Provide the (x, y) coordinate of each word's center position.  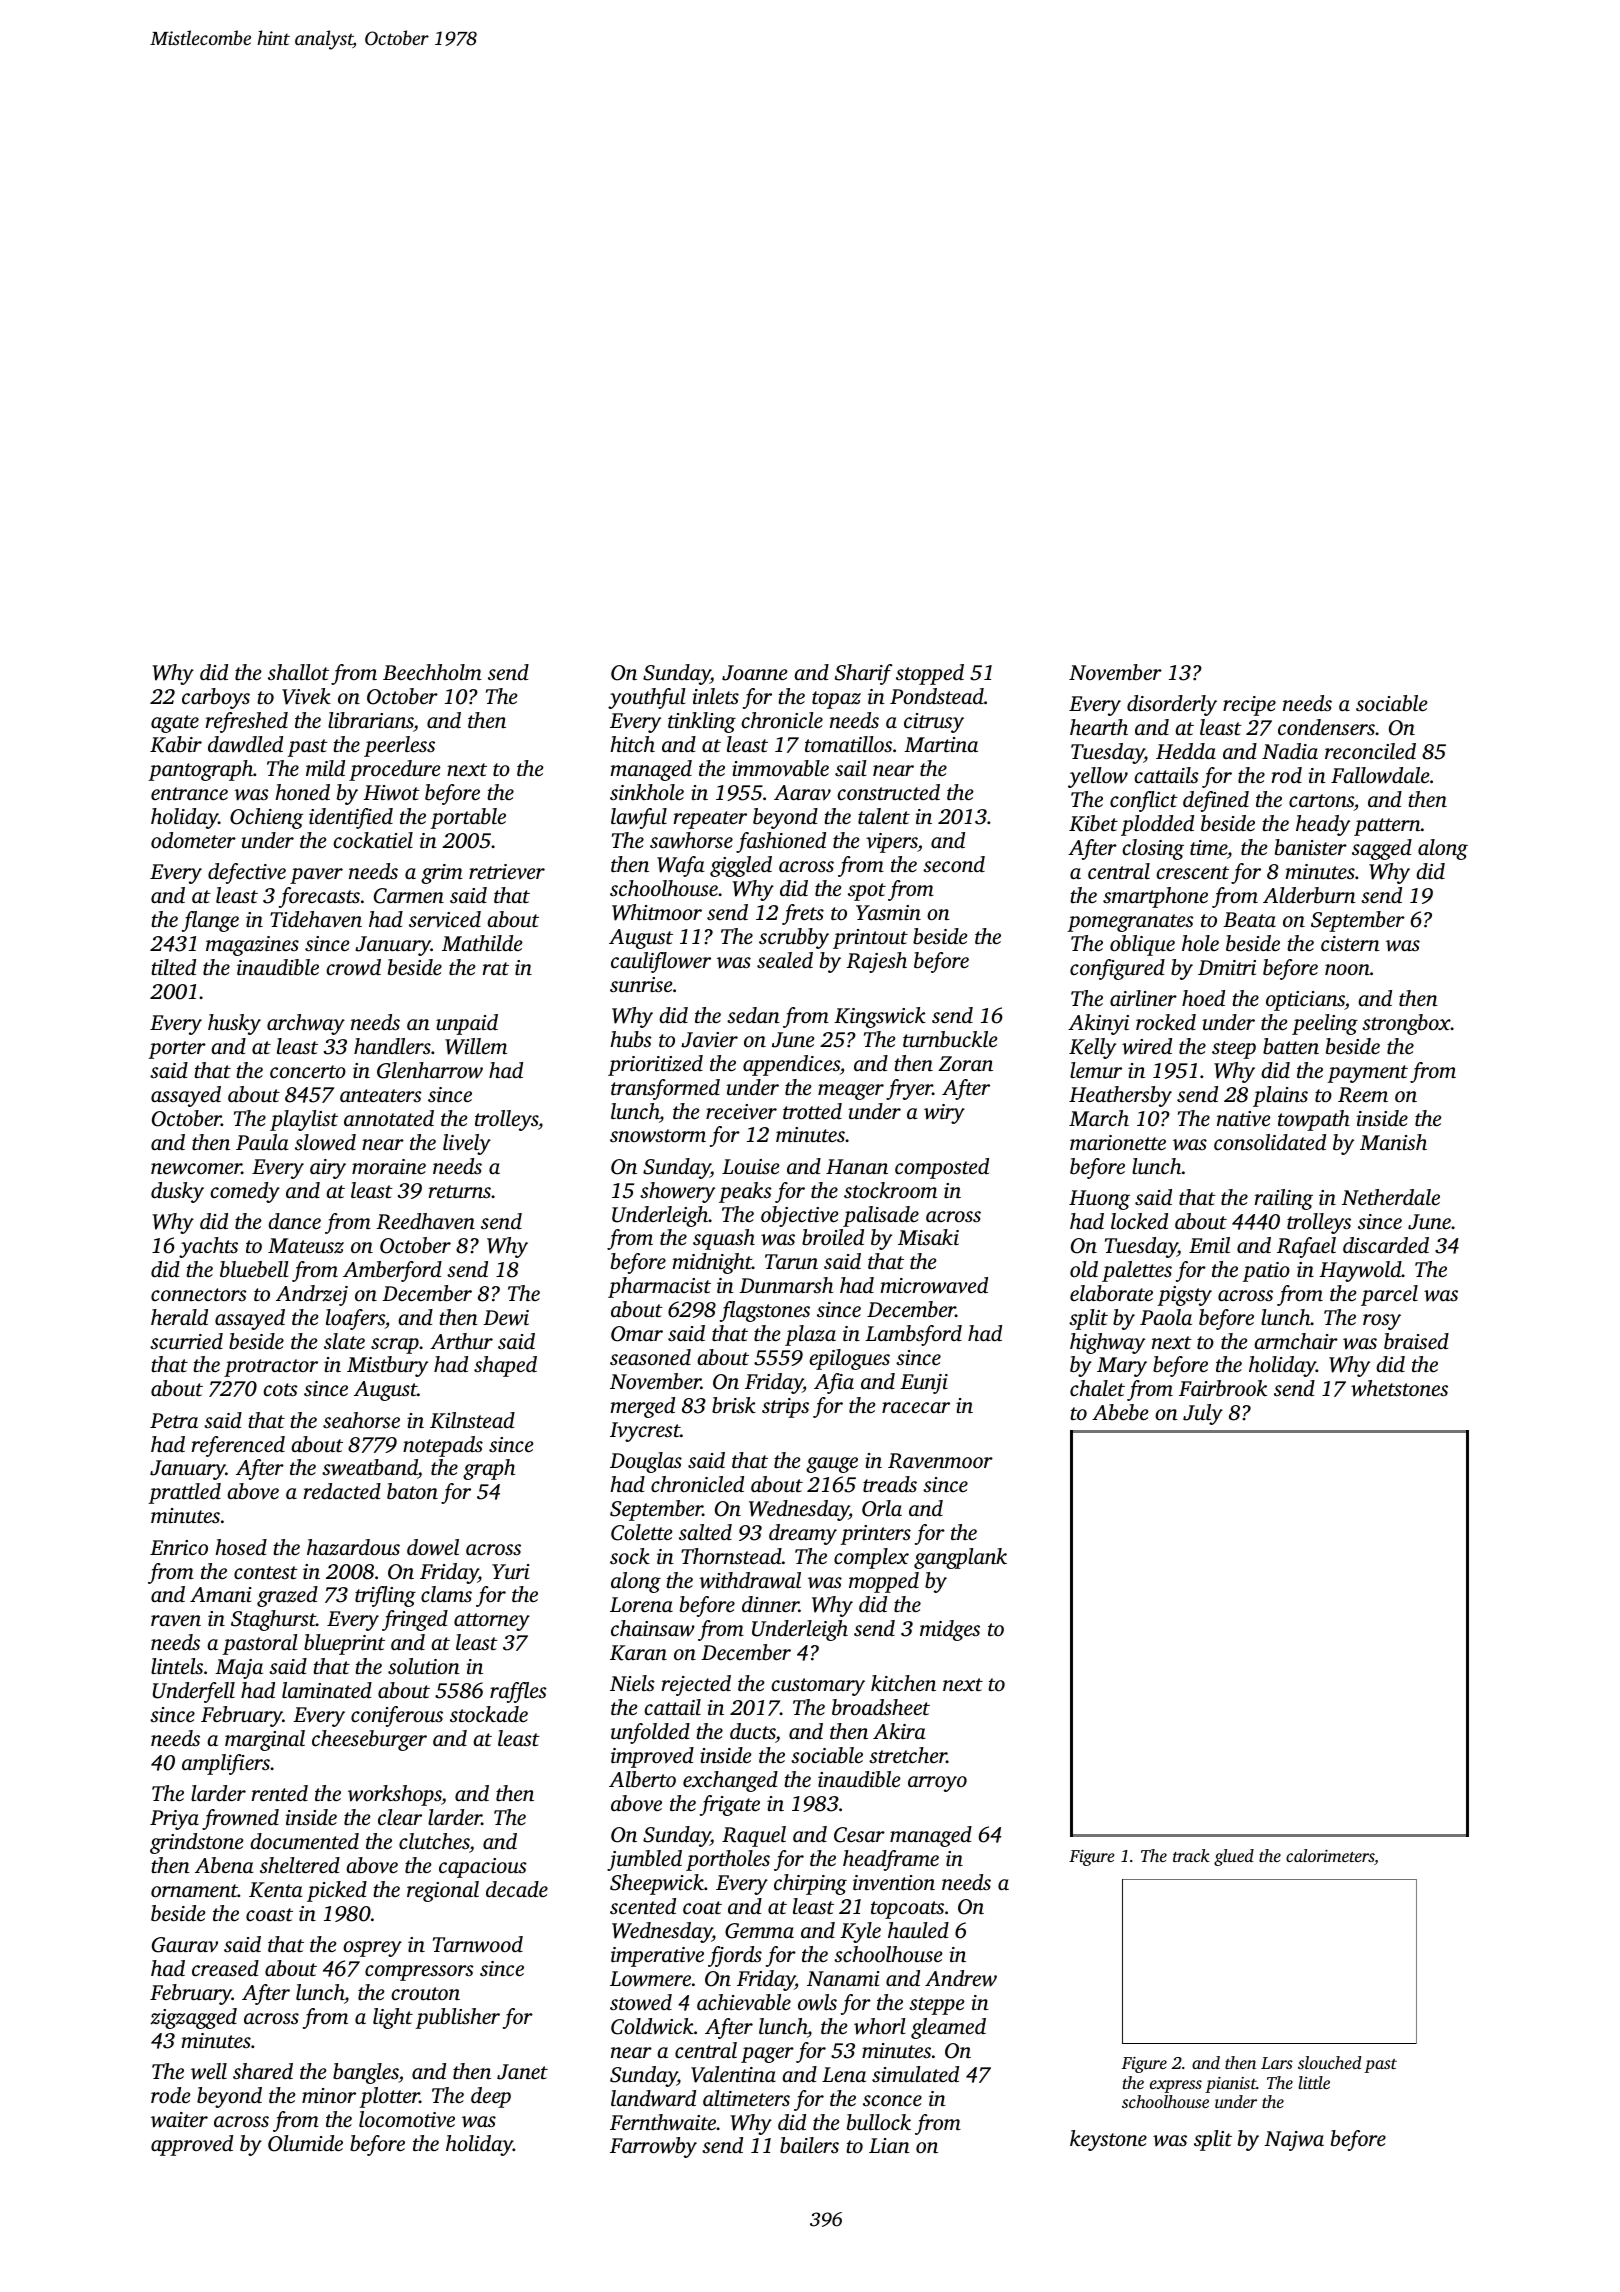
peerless (399, 746)
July (1203, 1414)
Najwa (1294, 2141)
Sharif (864, 674)
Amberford (392, 1271)
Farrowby (653, 2147)
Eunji (924, 1384)
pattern (1387, 827)
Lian (889, 2145)
